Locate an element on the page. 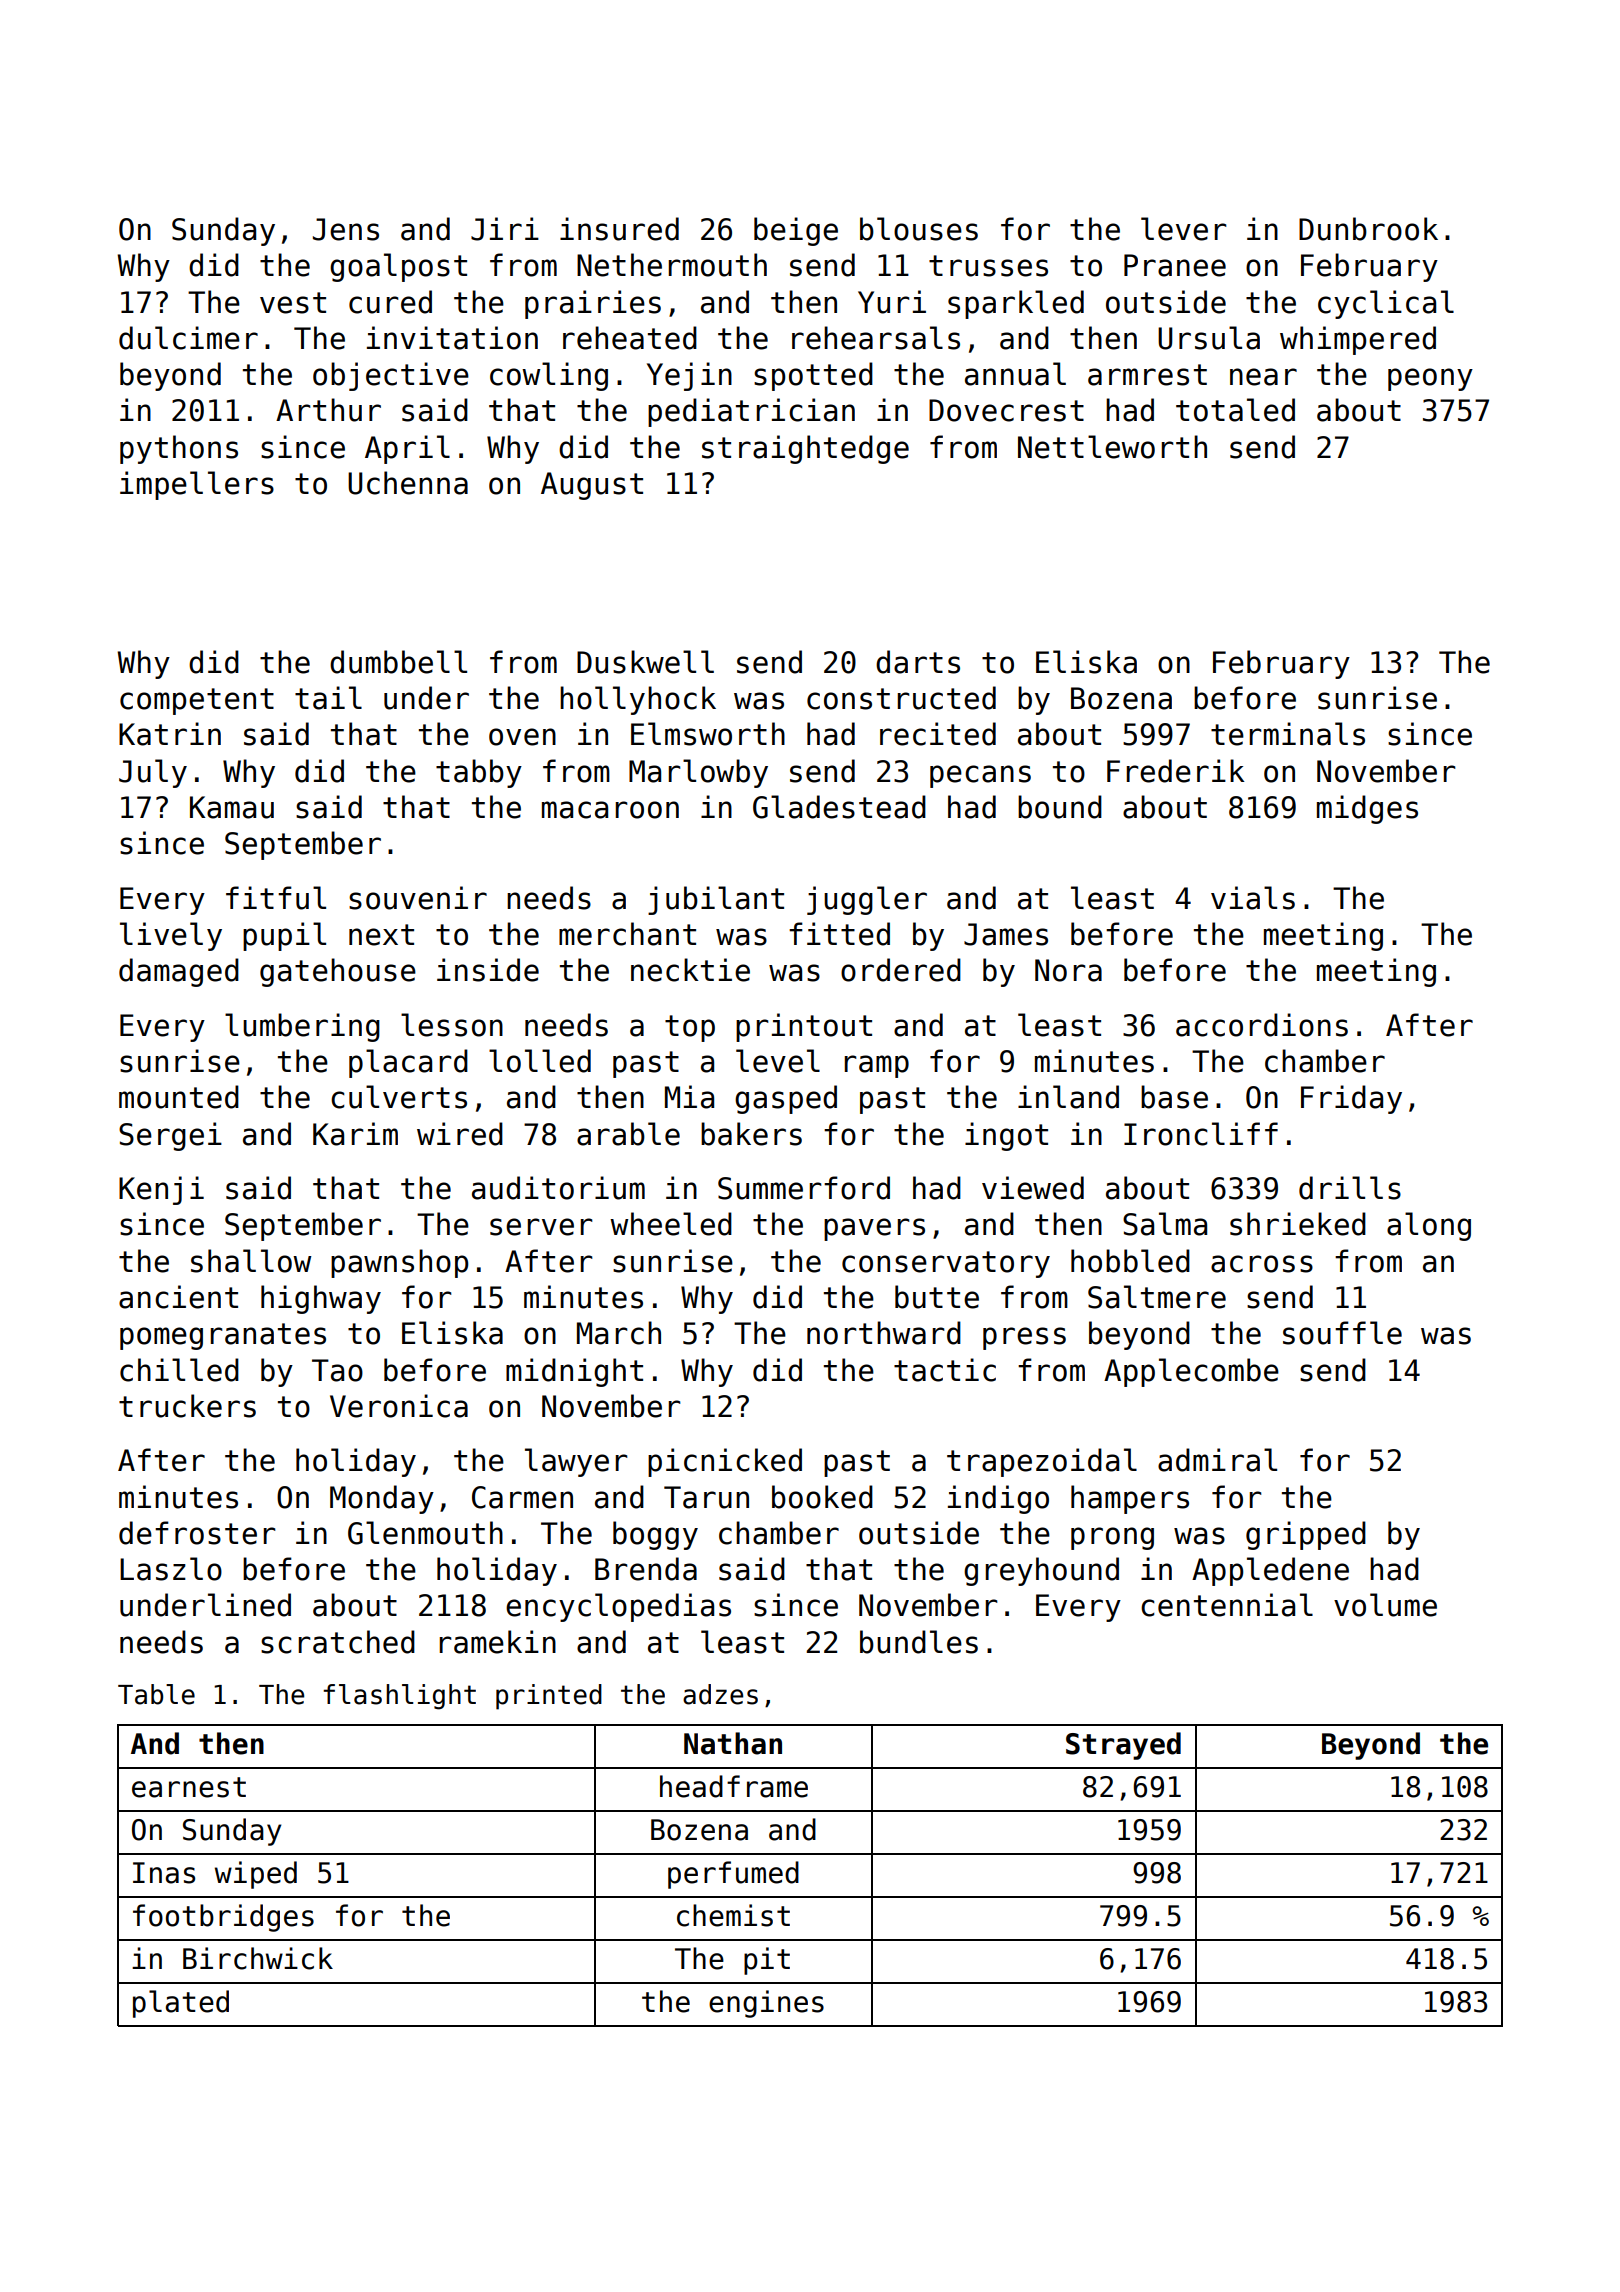  constructed is located at coordinates (901, 698).
